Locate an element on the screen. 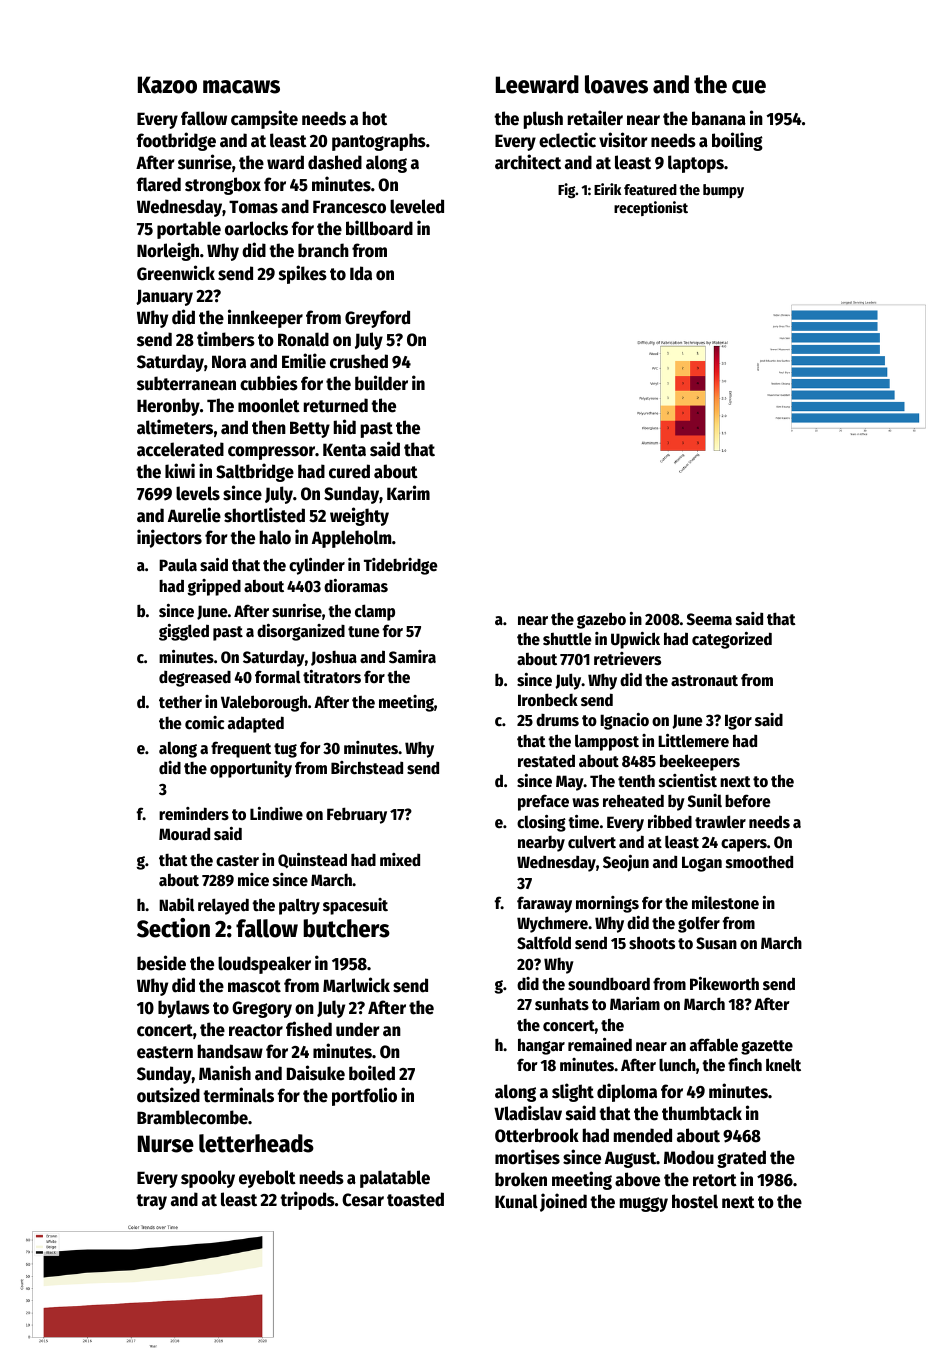 The height and width of the screenshot is (1368, 944). Ignacio is located at coordinates (624, 721).
